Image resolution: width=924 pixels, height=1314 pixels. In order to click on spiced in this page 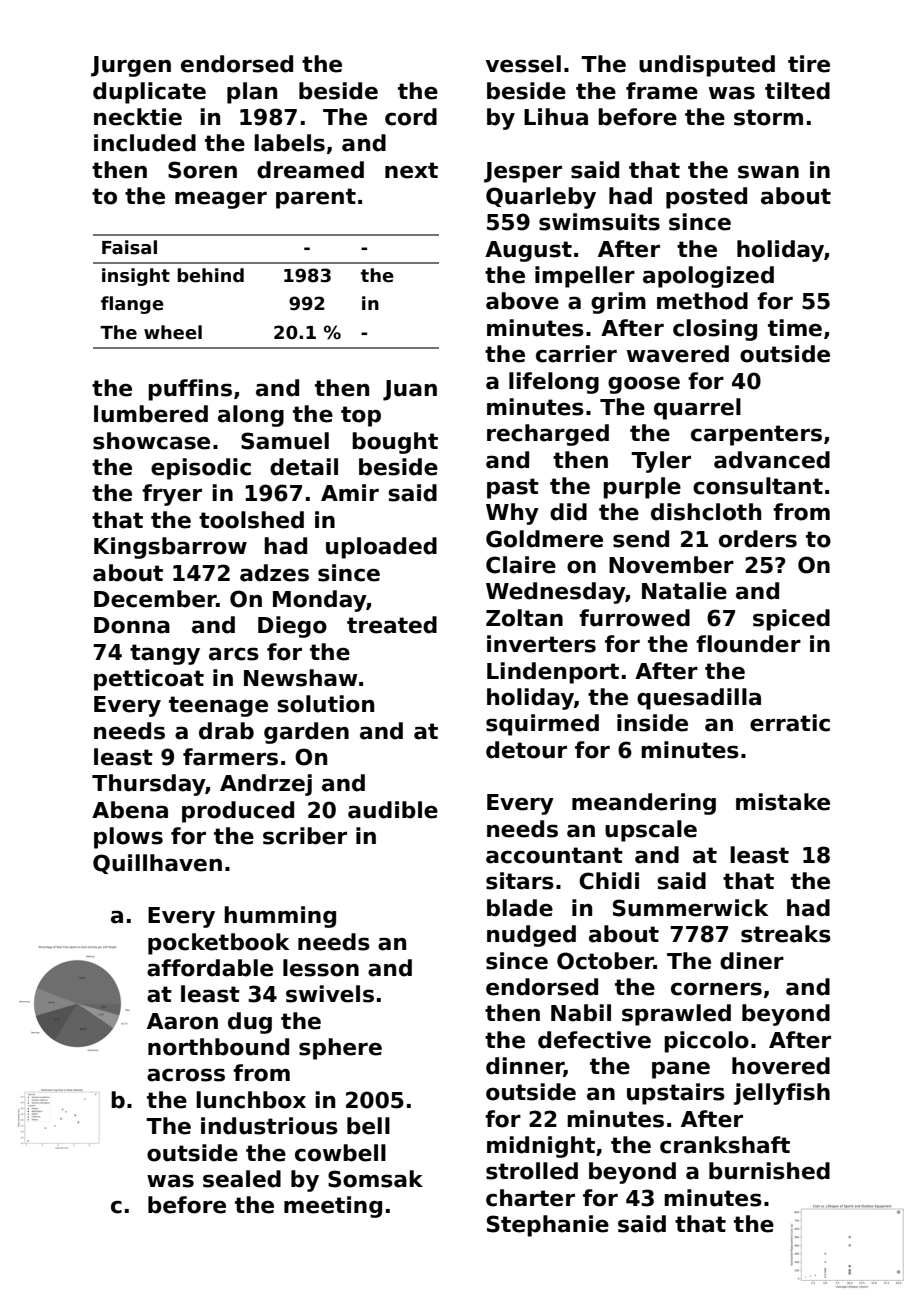, I will do `click(791, 620)`.
